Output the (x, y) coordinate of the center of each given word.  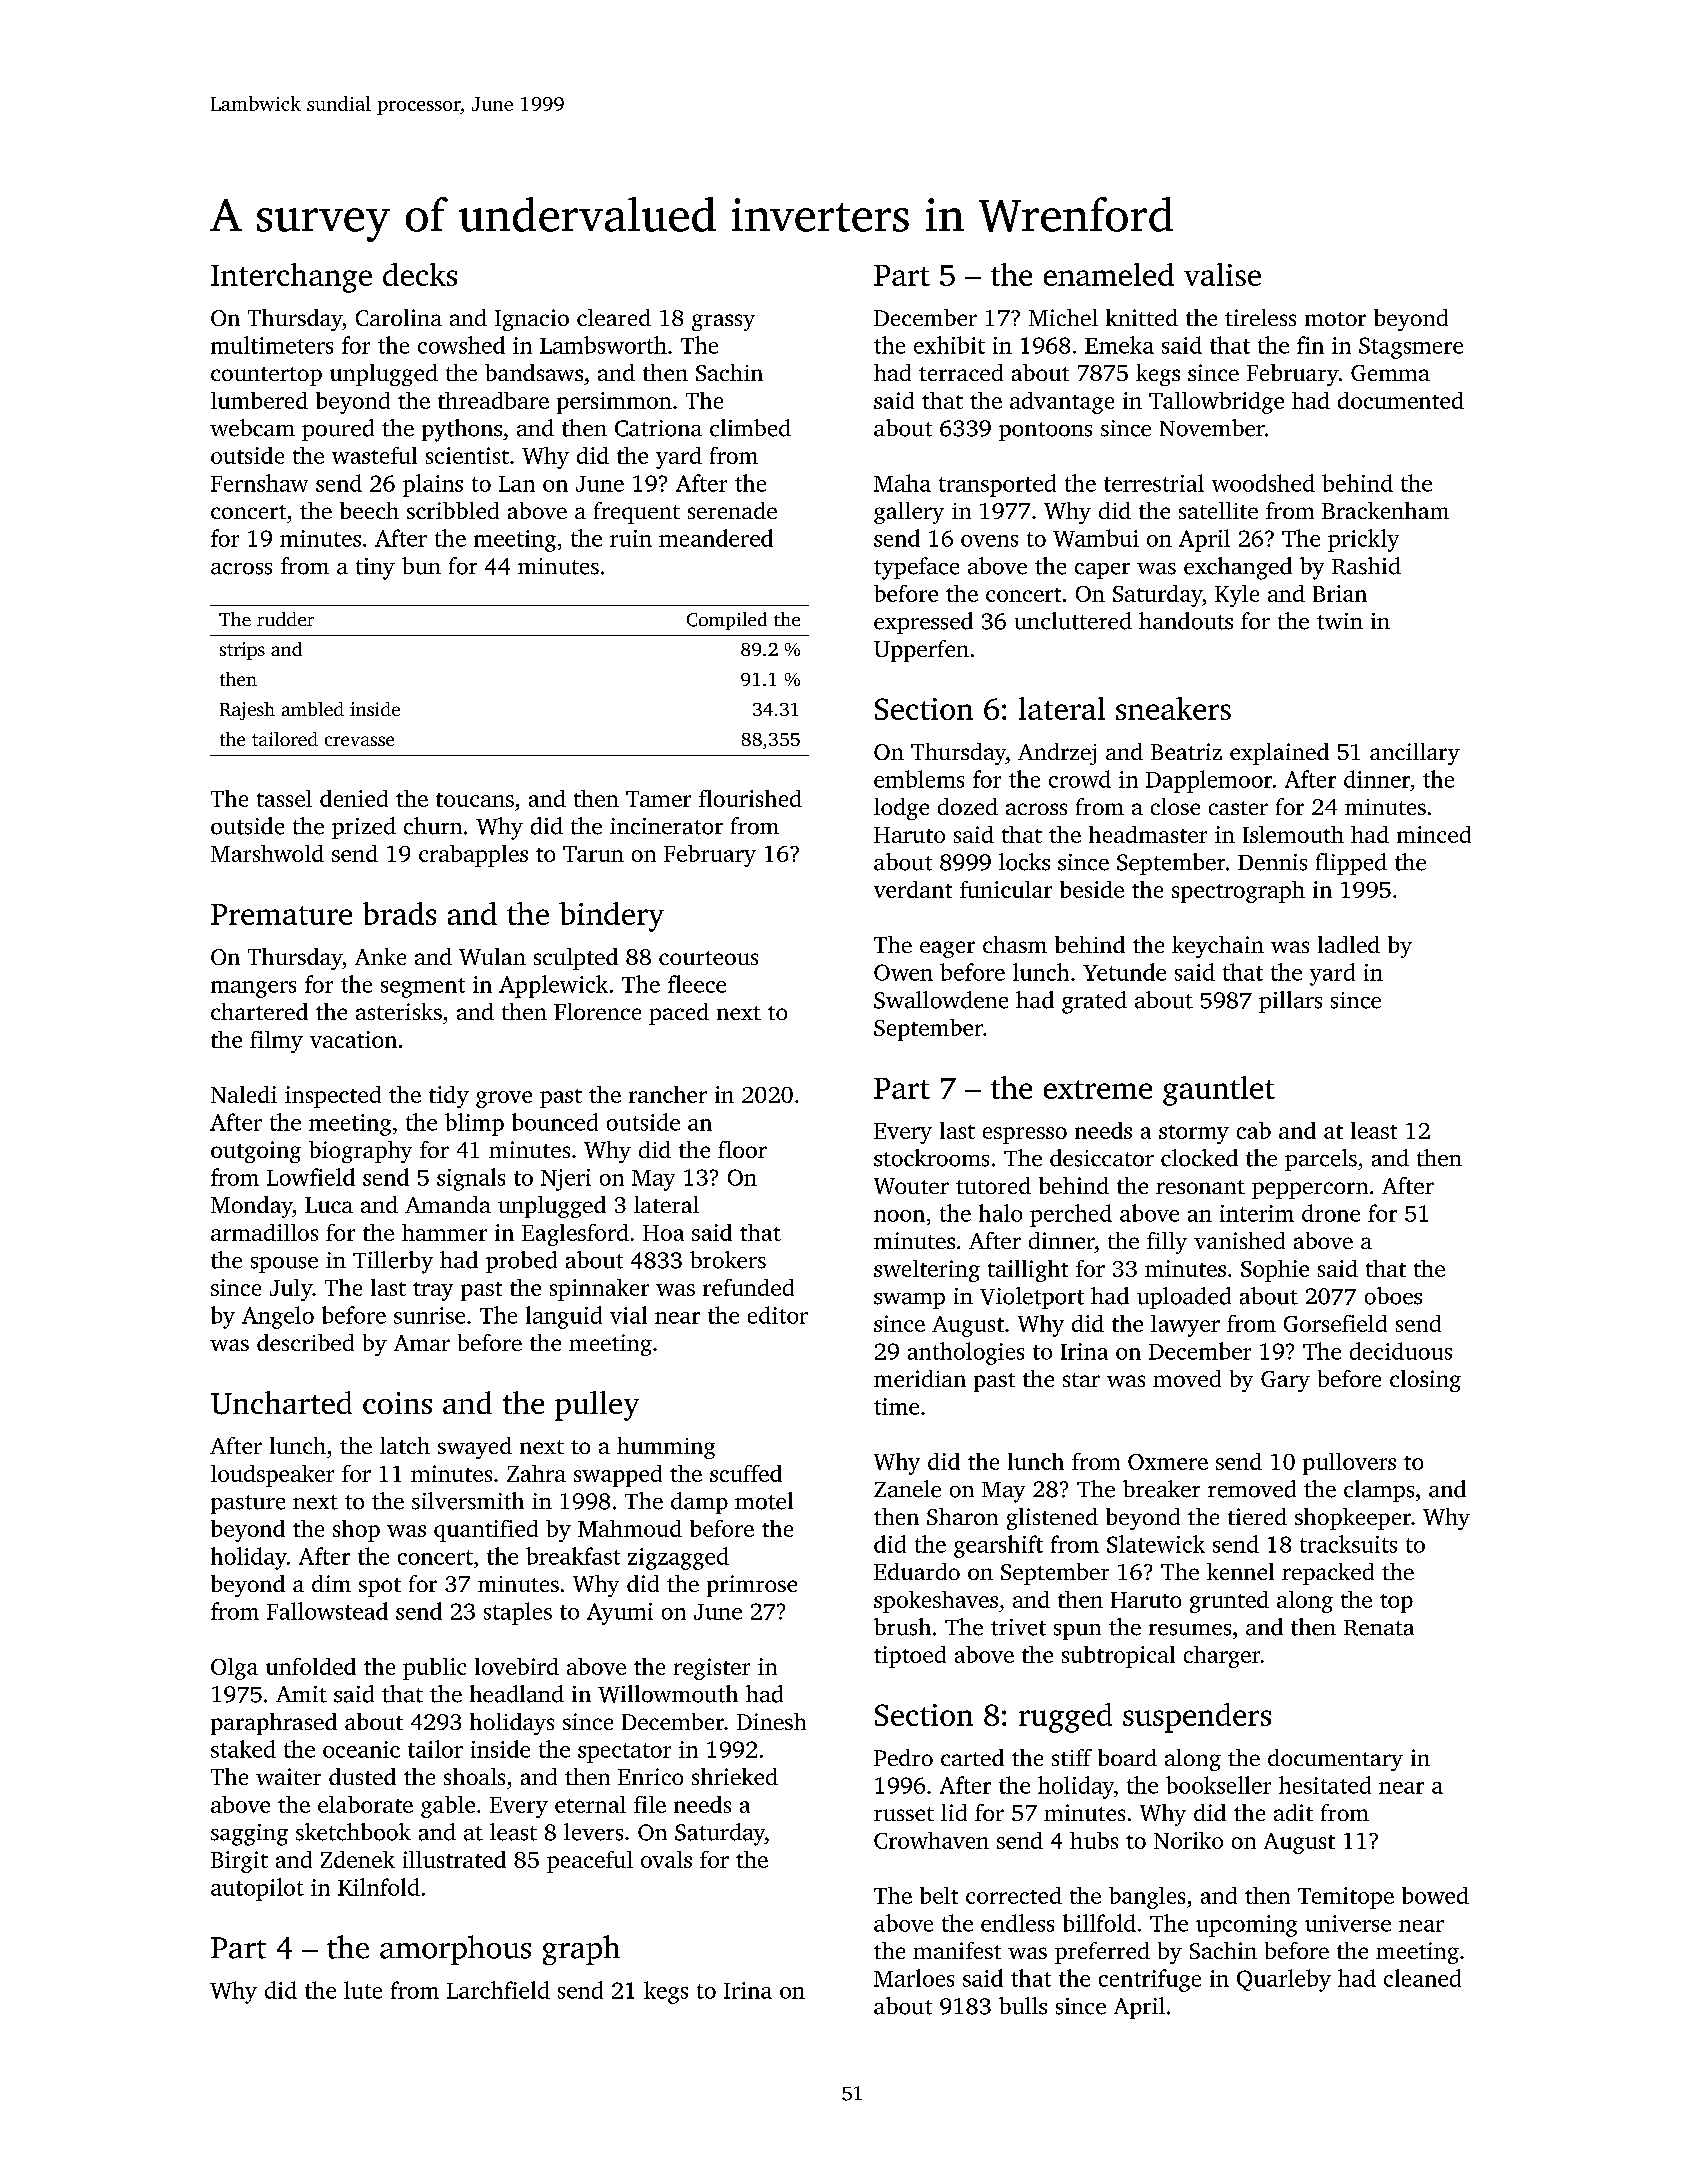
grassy (723, 322)
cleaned (1422, 1978)
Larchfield (498, 1990)
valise (1222, 274)
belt (939, 1895)
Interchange (291, 278)
